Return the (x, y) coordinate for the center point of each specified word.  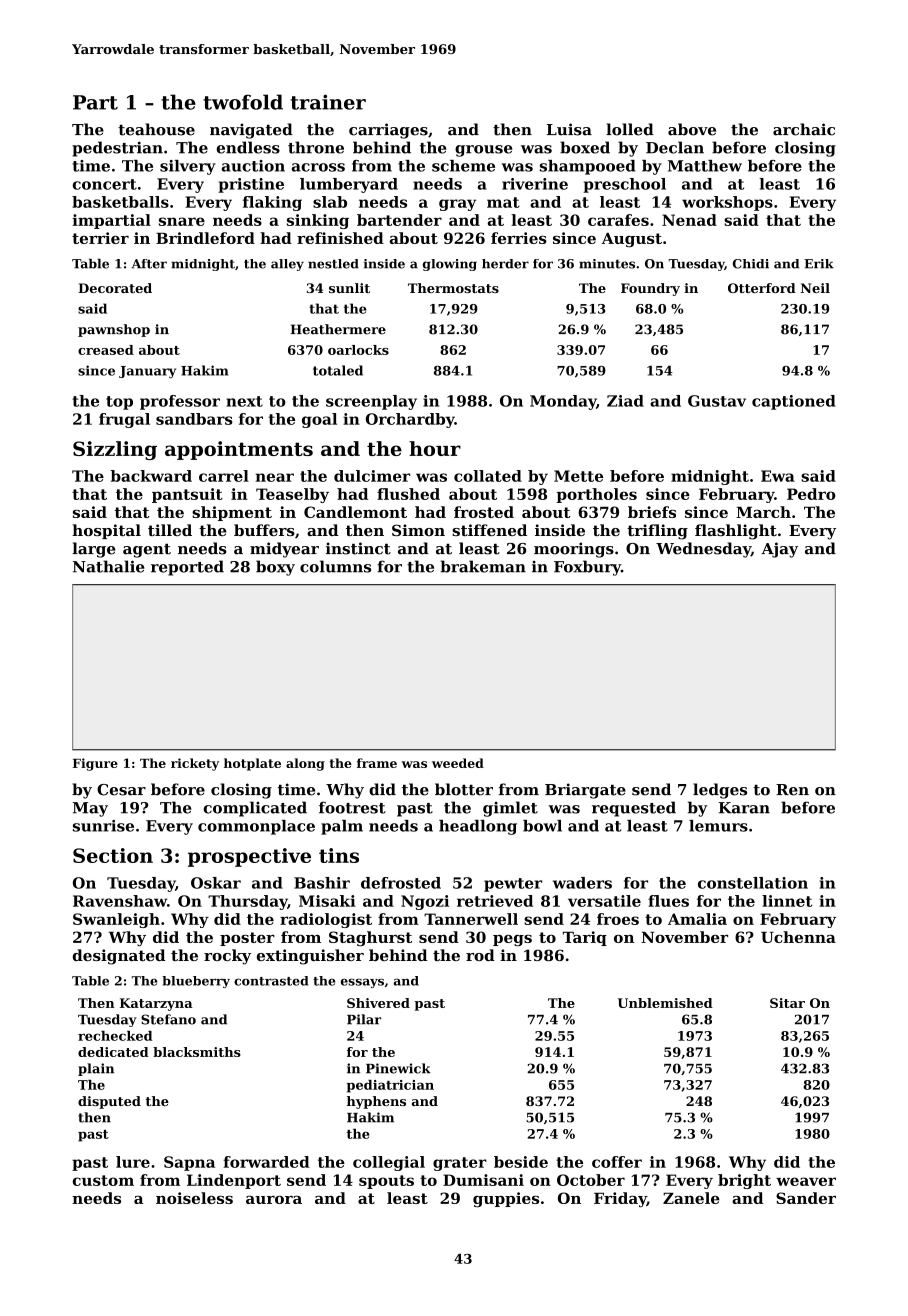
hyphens (376, 1102)
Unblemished (665, 1003)
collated (488, 476)
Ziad (625, 401)
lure (133, 1162)
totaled (338, 370)
